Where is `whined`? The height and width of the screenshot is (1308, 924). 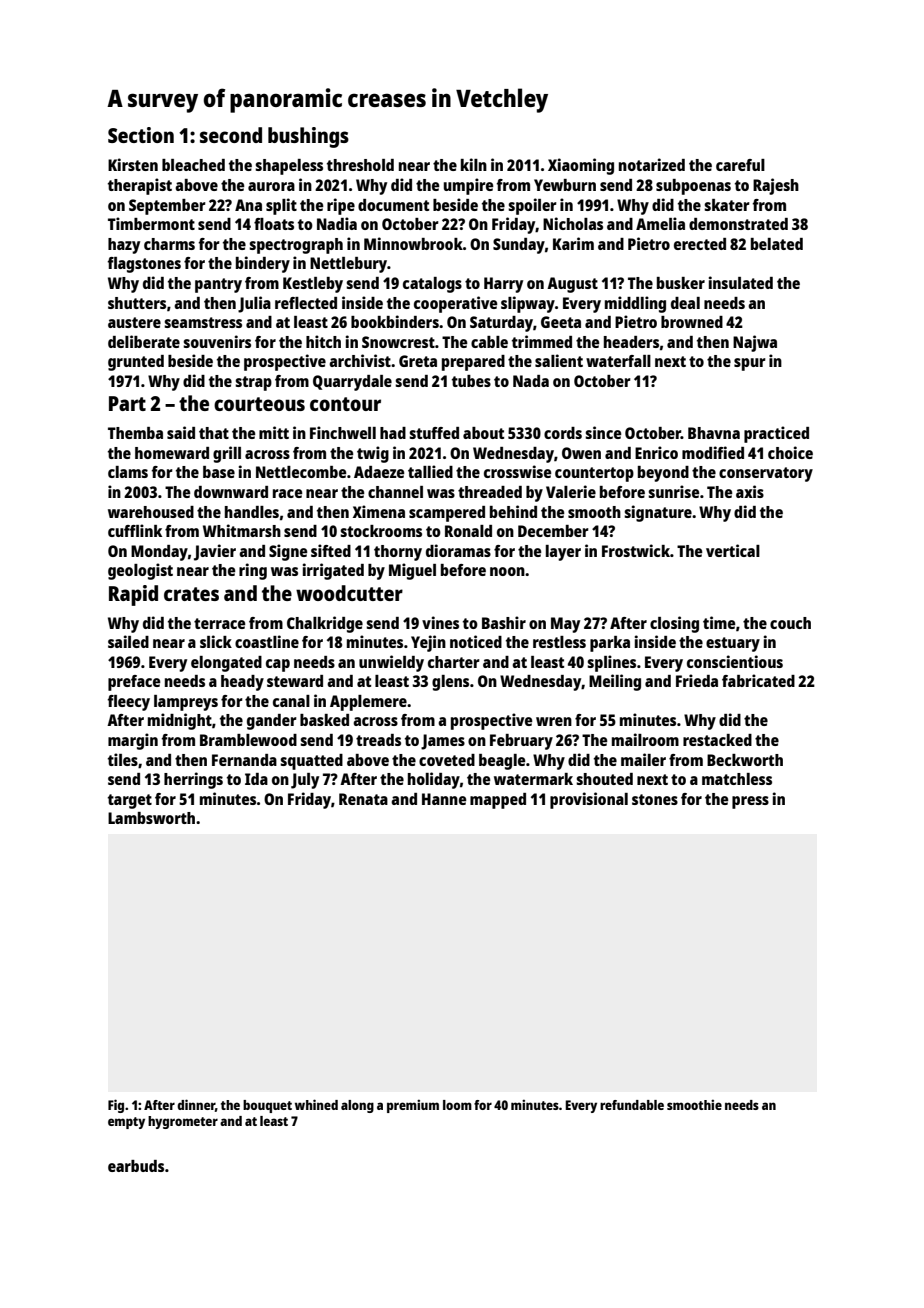
whined is located at coordinates (316, 1104).
